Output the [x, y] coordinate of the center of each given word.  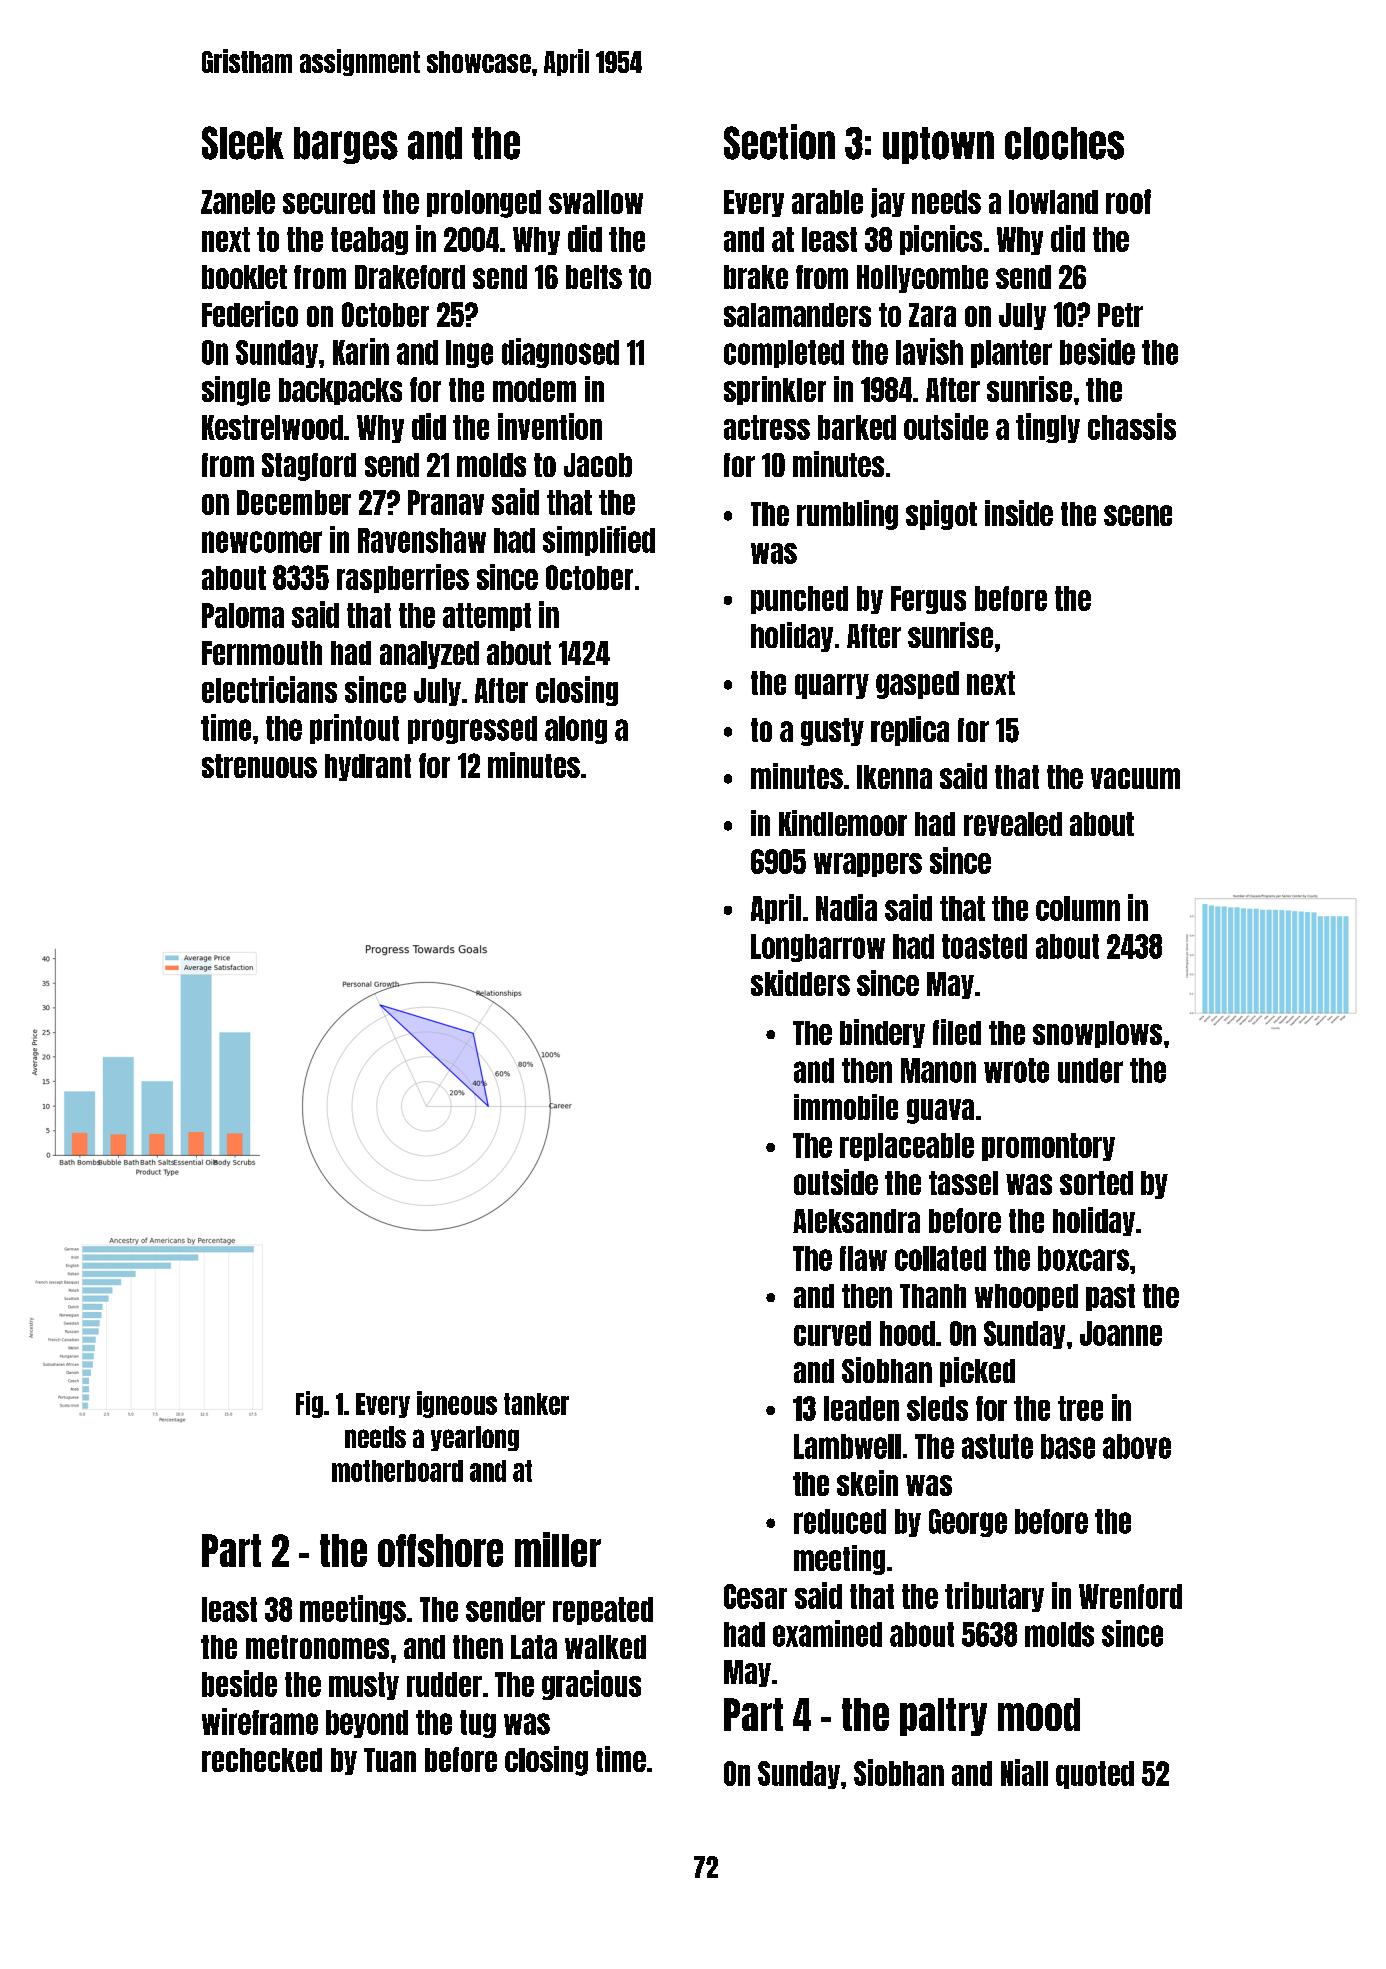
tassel [963, 1183]
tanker [536, 1404]
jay [888, 203]
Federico [250, 314]
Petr [1120, 315]
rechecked [262, 1760]
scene [1138, 515]
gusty [832, 732]
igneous [457, 1404]
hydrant [368, 767]
